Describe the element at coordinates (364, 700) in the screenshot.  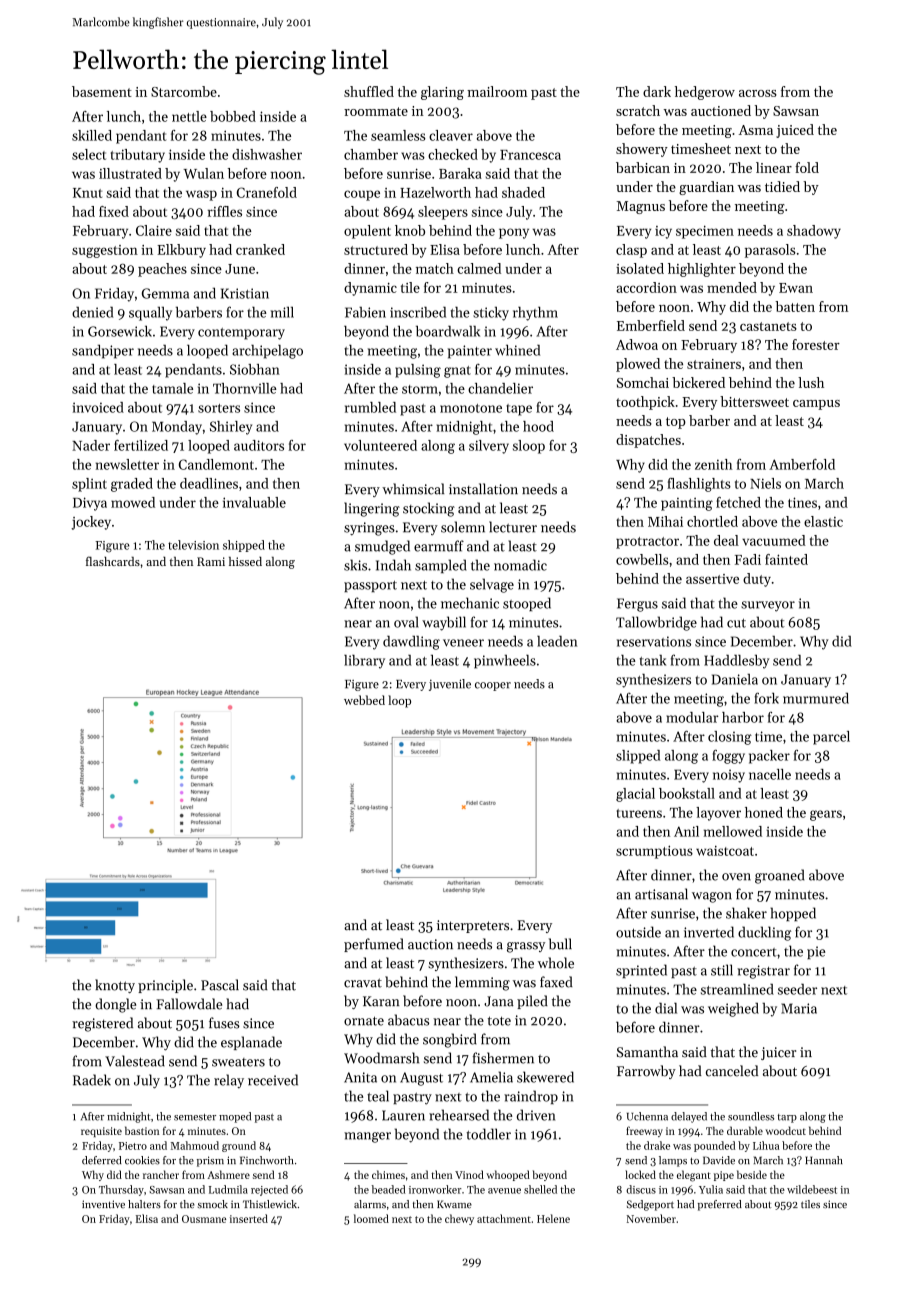
I see `webbed` at that location.
